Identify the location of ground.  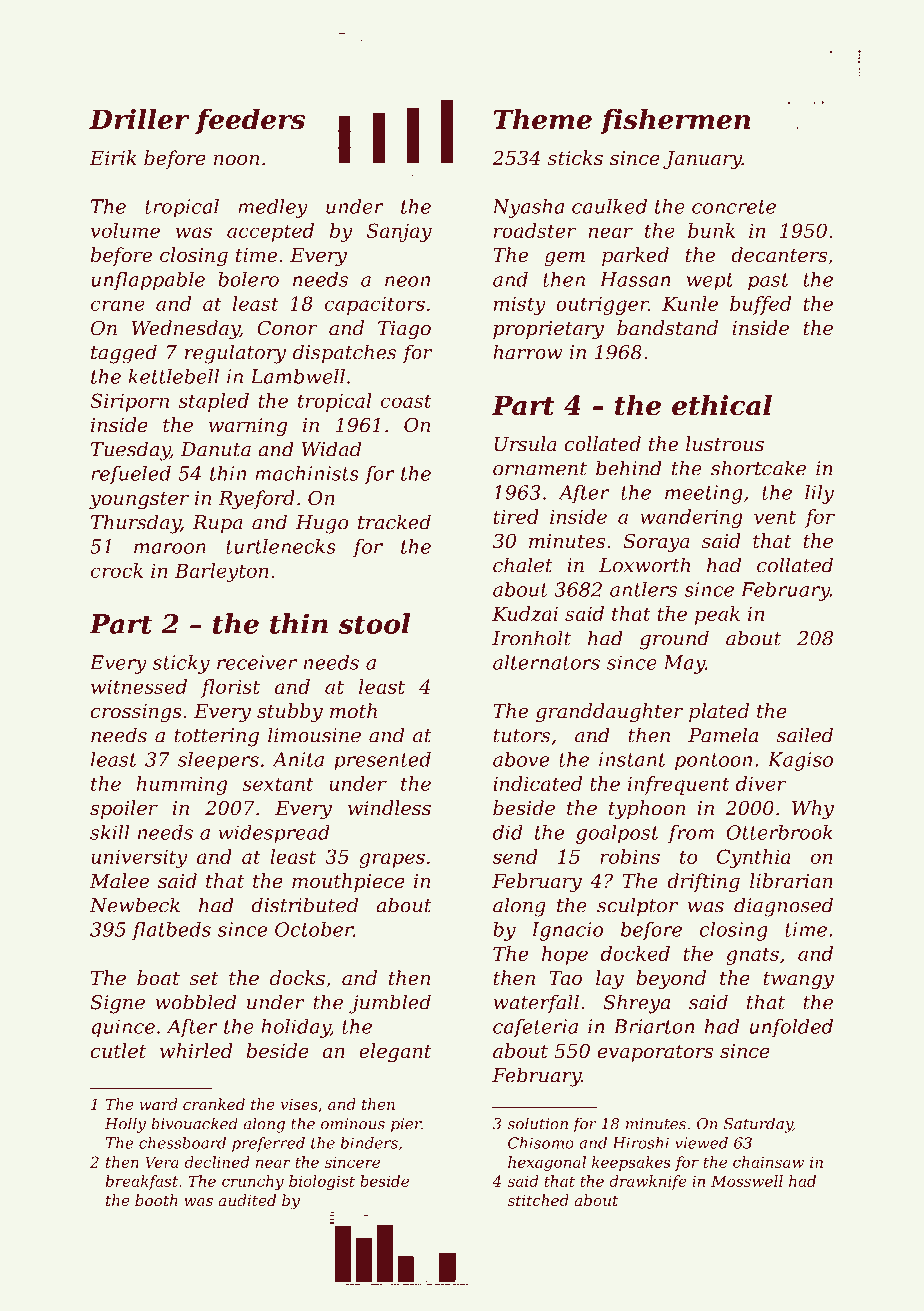
(674, 640).
